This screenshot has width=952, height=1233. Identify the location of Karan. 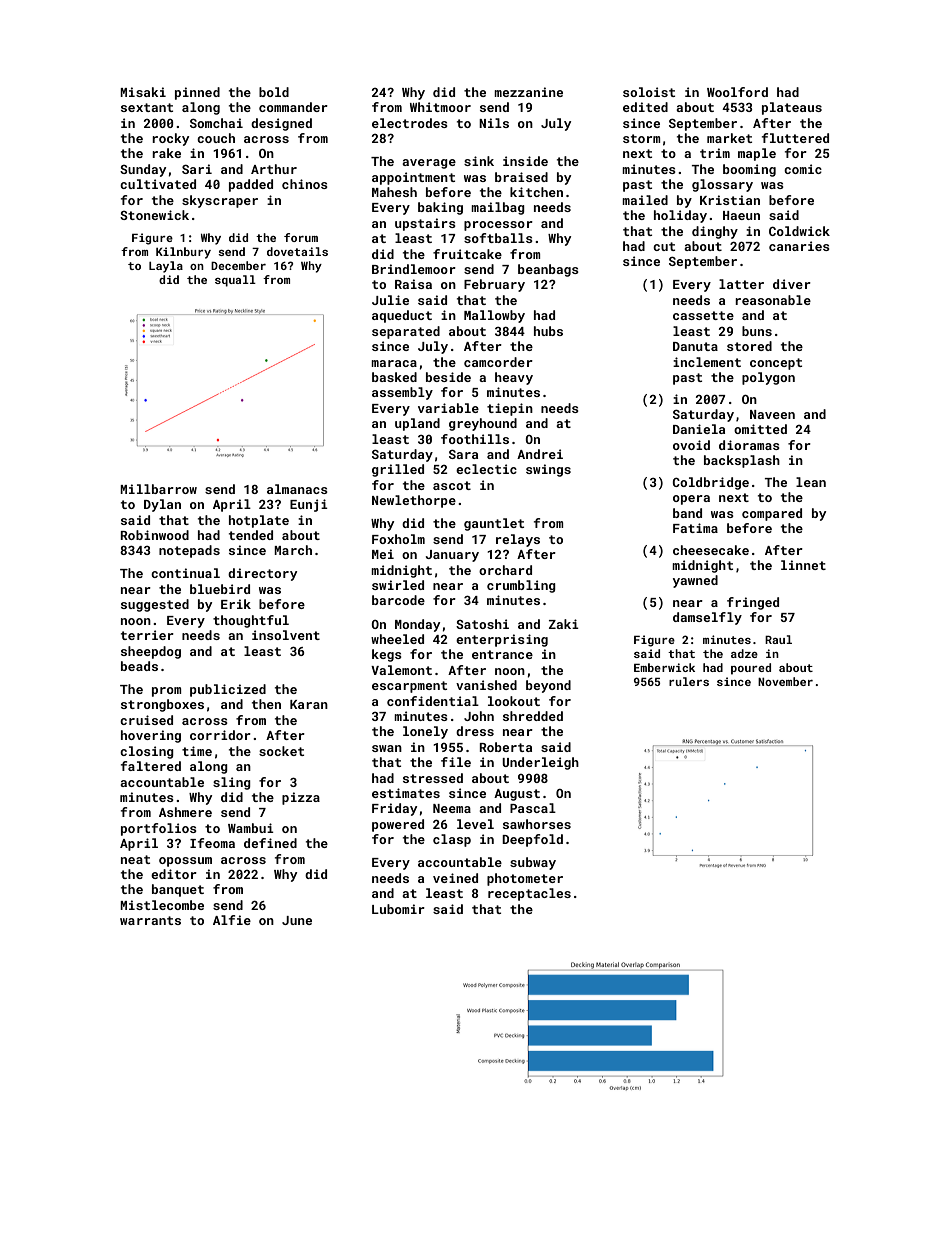
(309, 704).
